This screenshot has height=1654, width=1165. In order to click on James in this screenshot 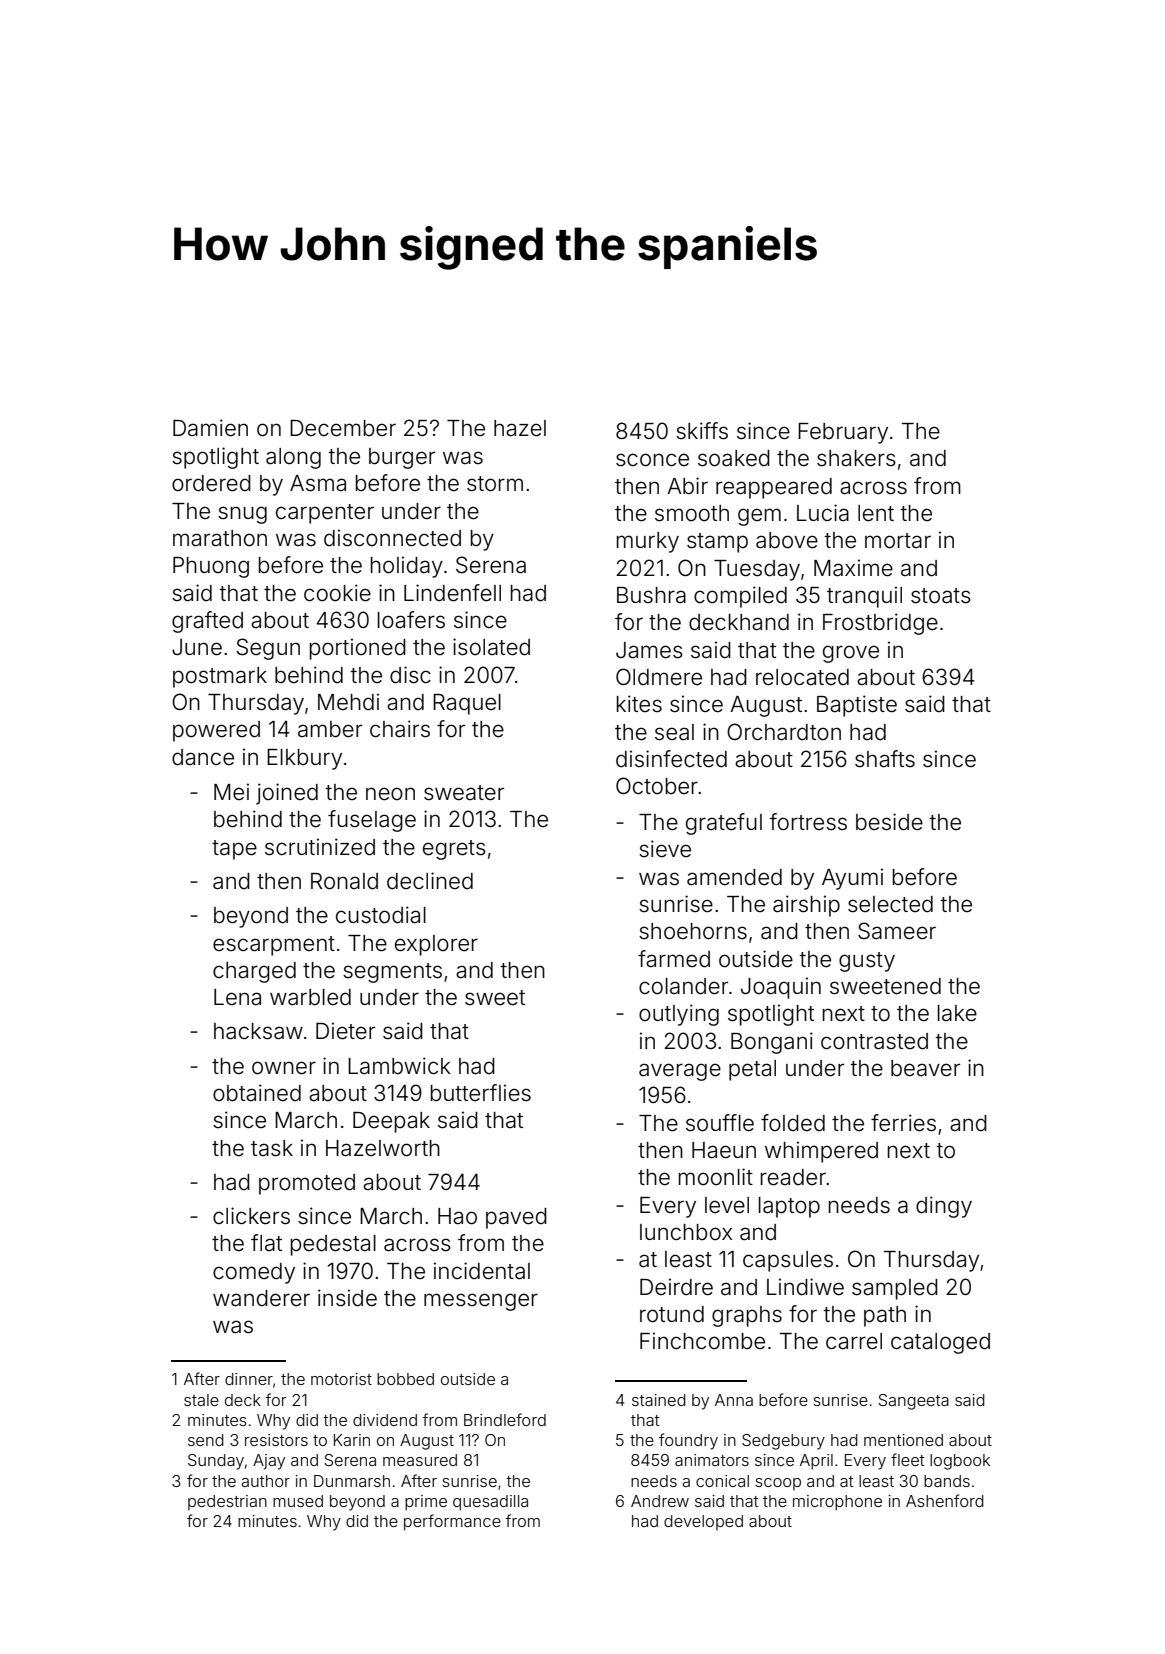, I will do `click(649, 650)`.
